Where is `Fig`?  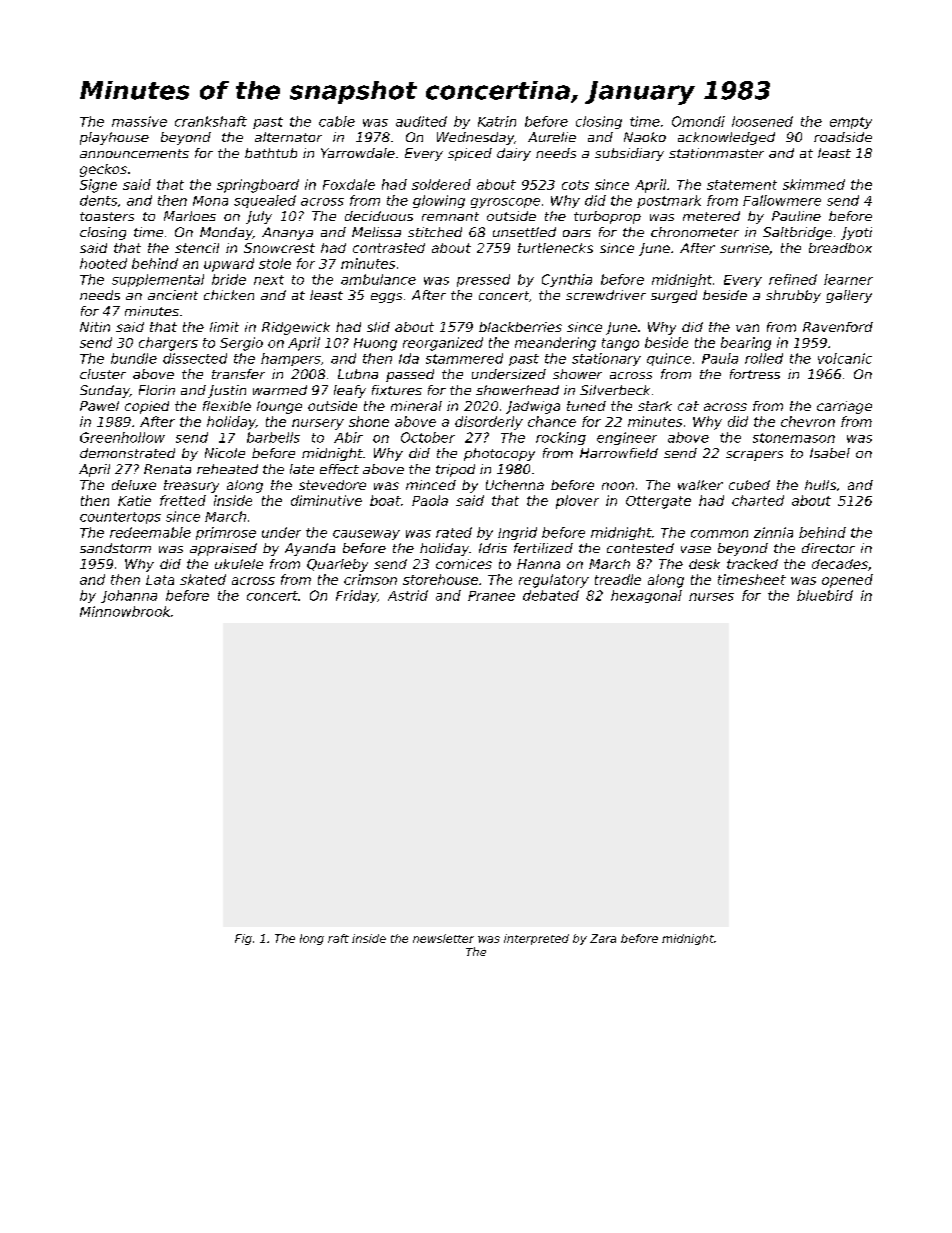 Fig is located at coordinates (243, 939).
